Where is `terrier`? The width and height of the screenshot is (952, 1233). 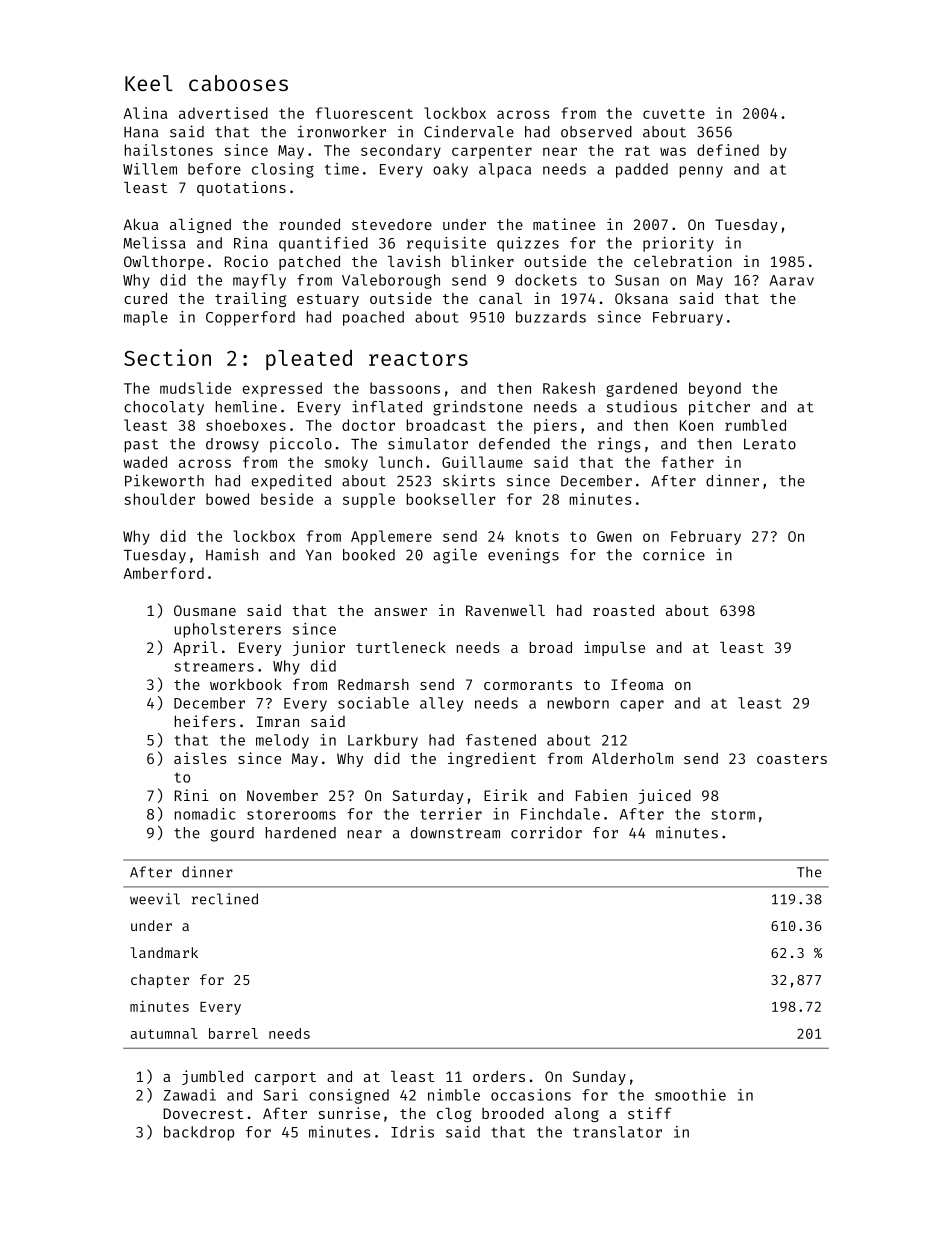 terrier is located at coordinates (451, 814).
